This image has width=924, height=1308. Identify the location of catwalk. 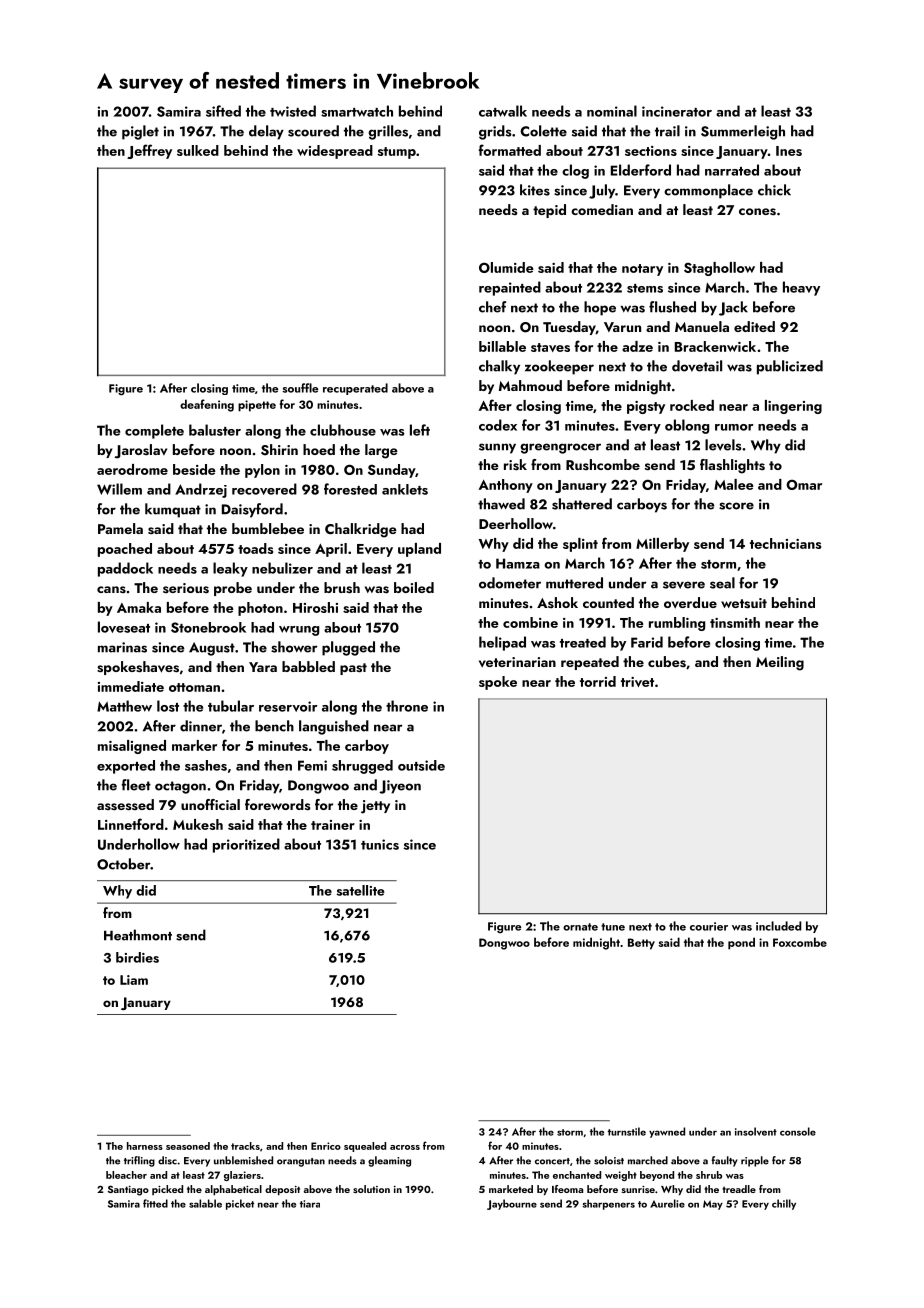
(503, 111).
